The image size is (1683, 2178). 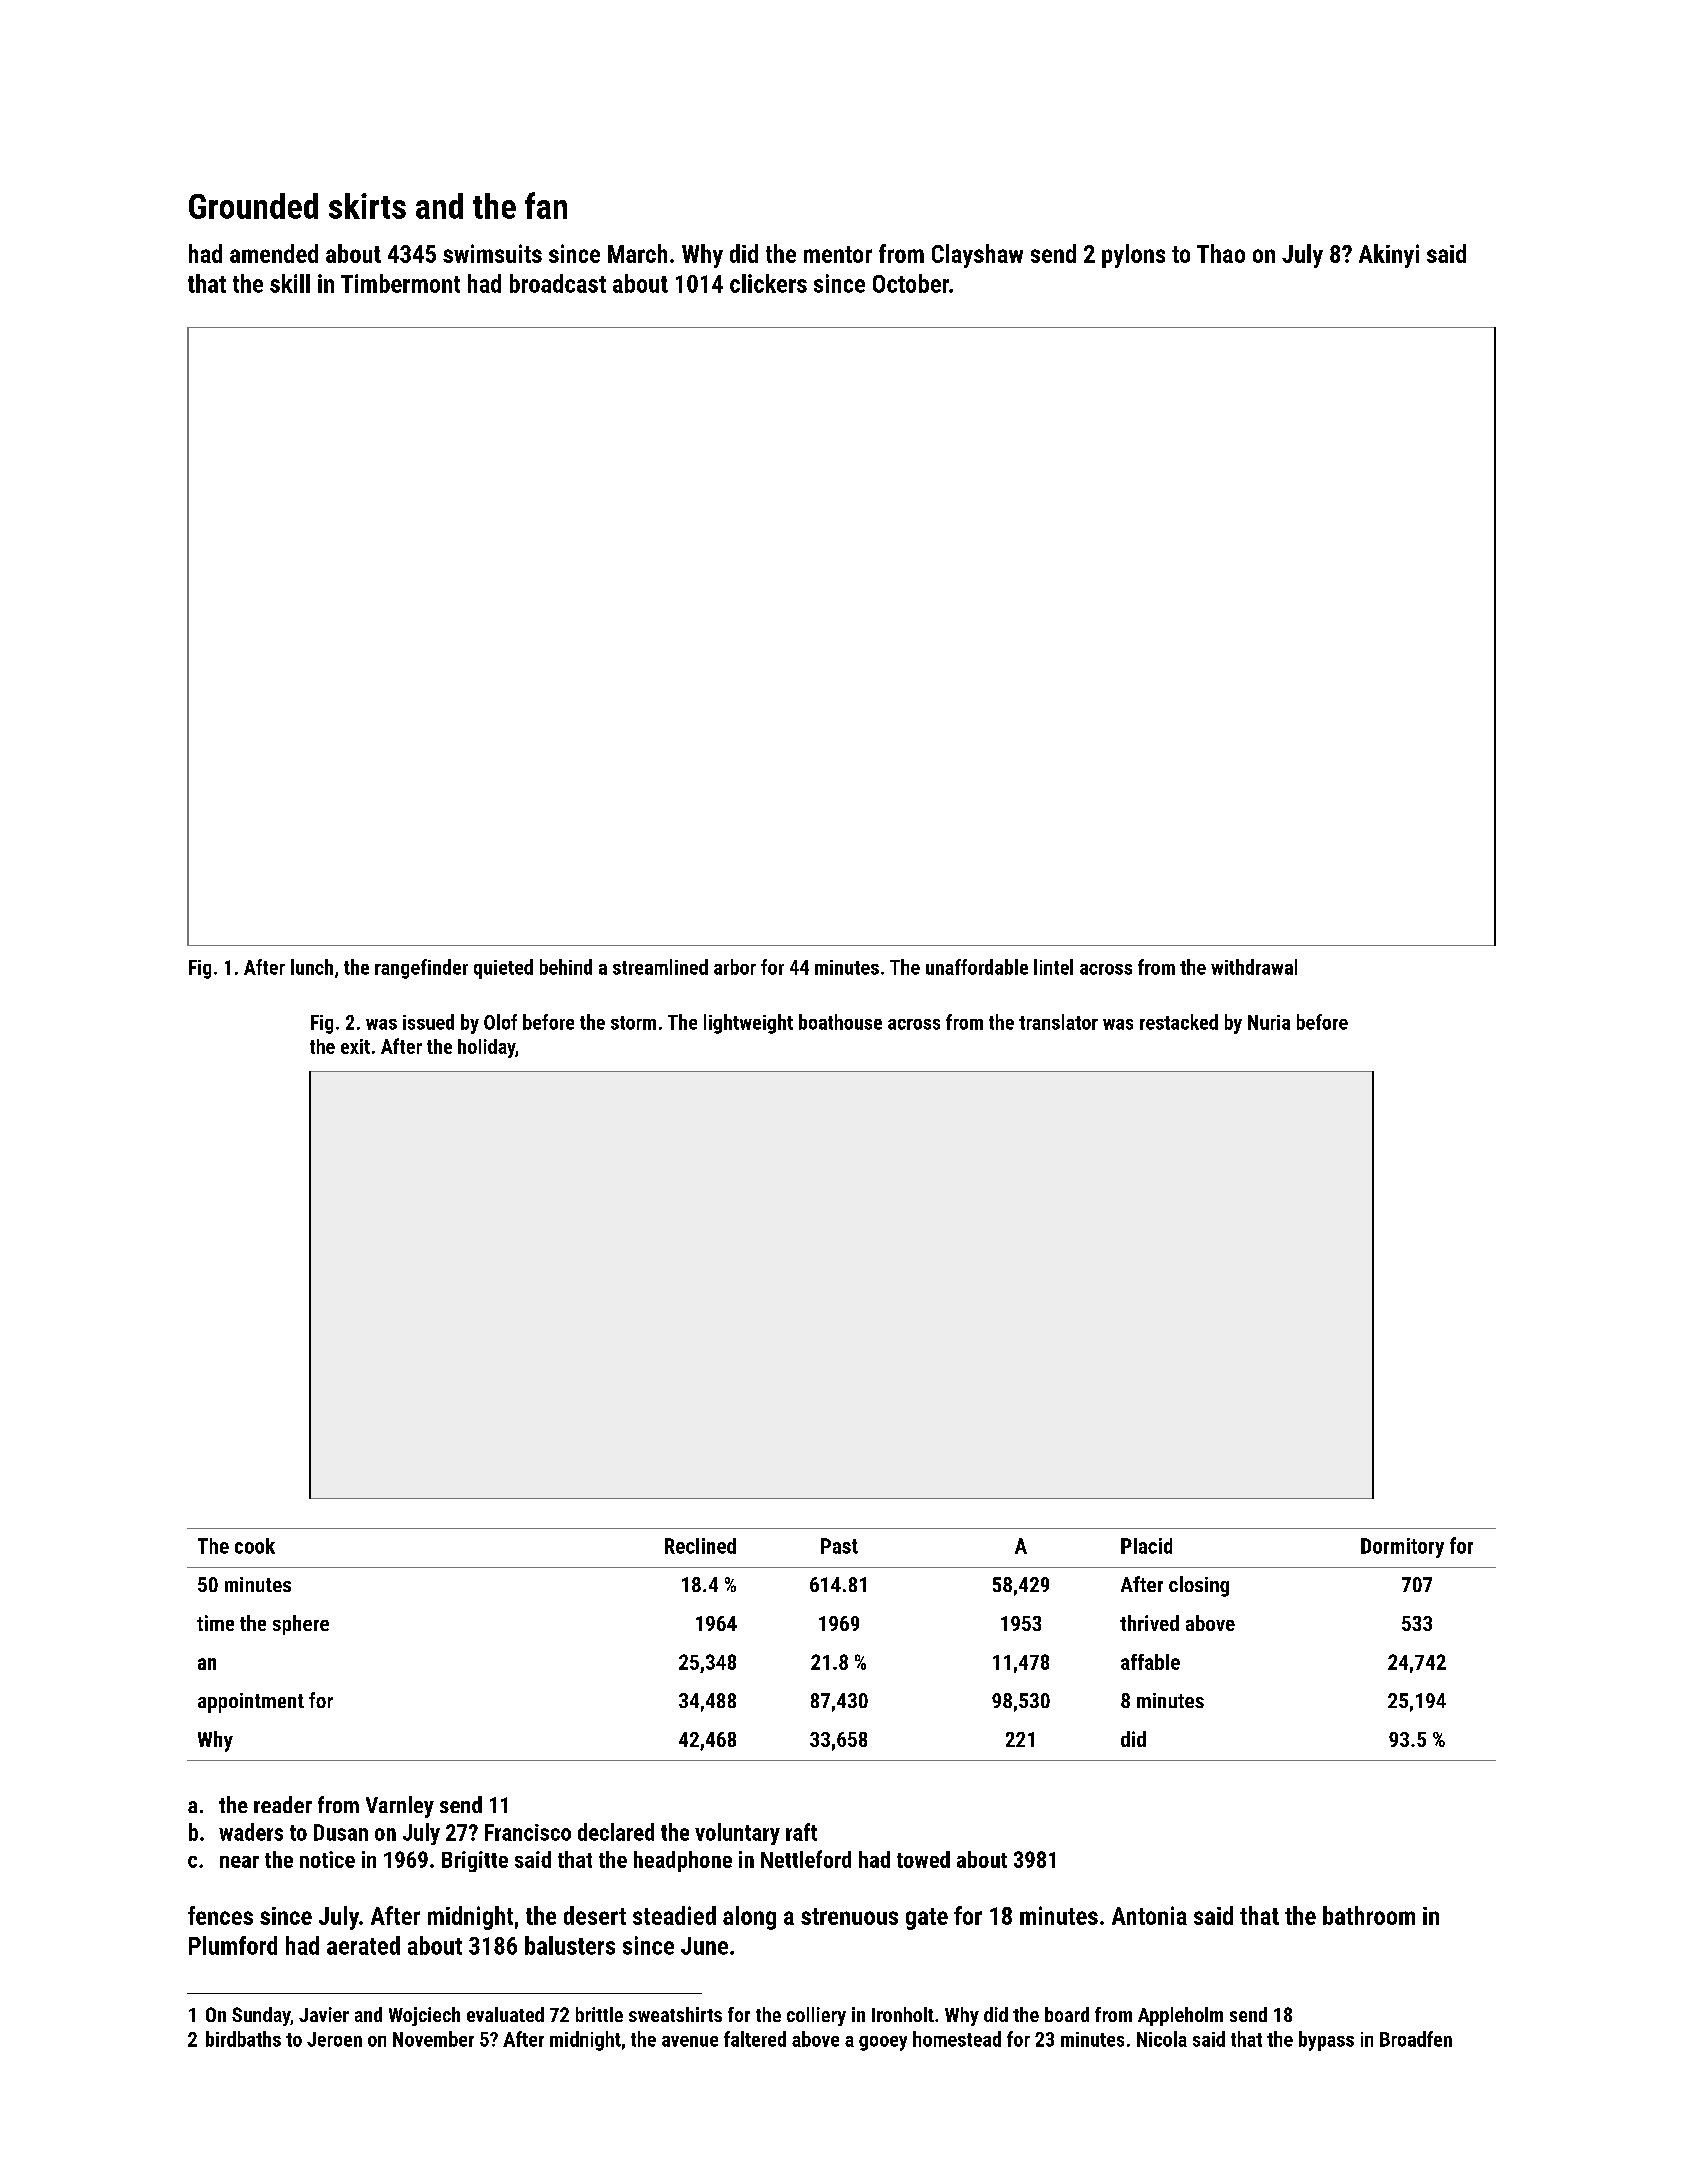 What do you see at coordinates (1221, 253) in the screenshot?
I see `Thao` at bounding box center [1221, 253].
